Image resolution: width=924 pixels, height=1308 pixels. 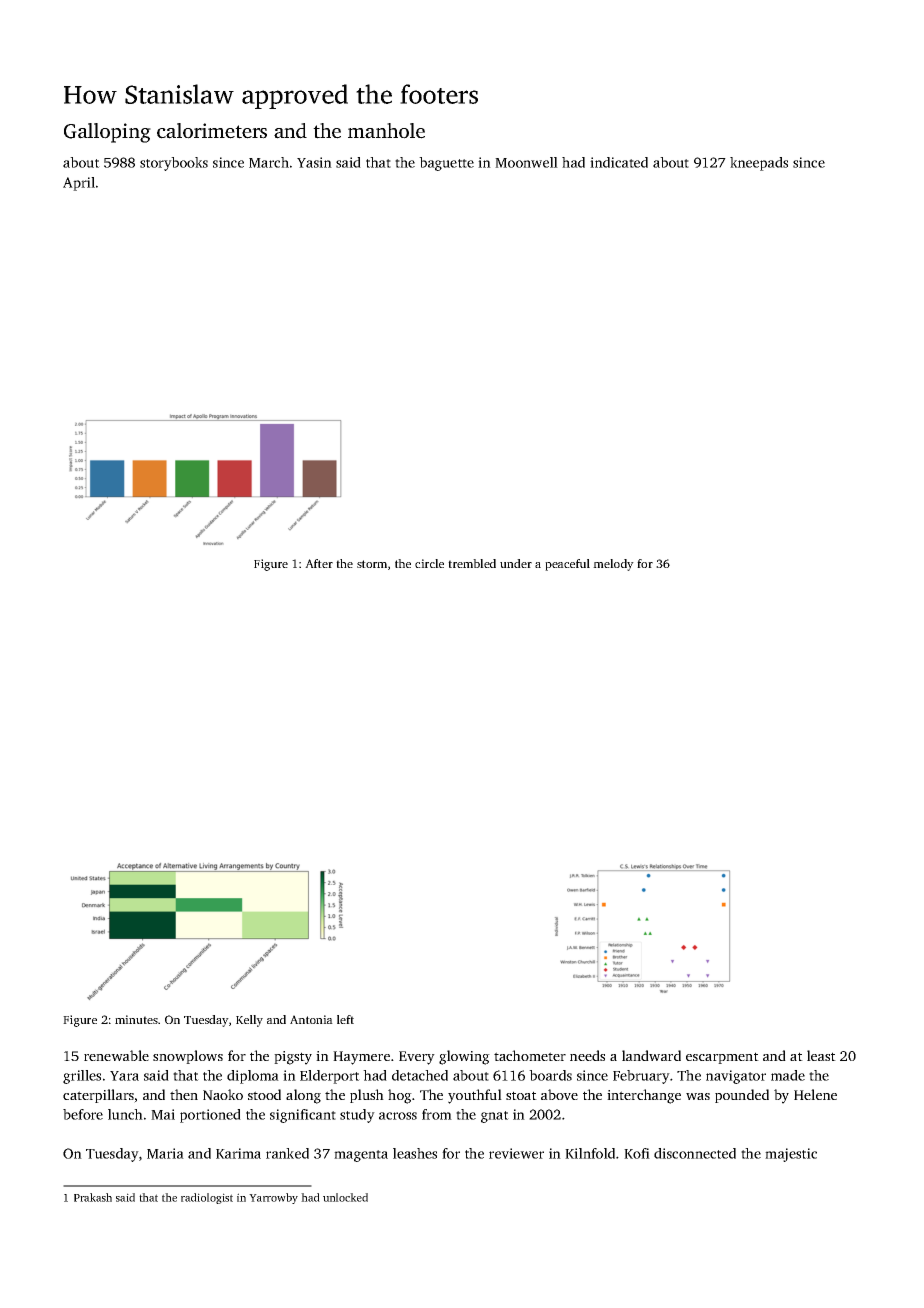 What do you see at coordinates (136, 1019) in the screenshot?
I see `minutes` at bounding box center [136, 1019].
